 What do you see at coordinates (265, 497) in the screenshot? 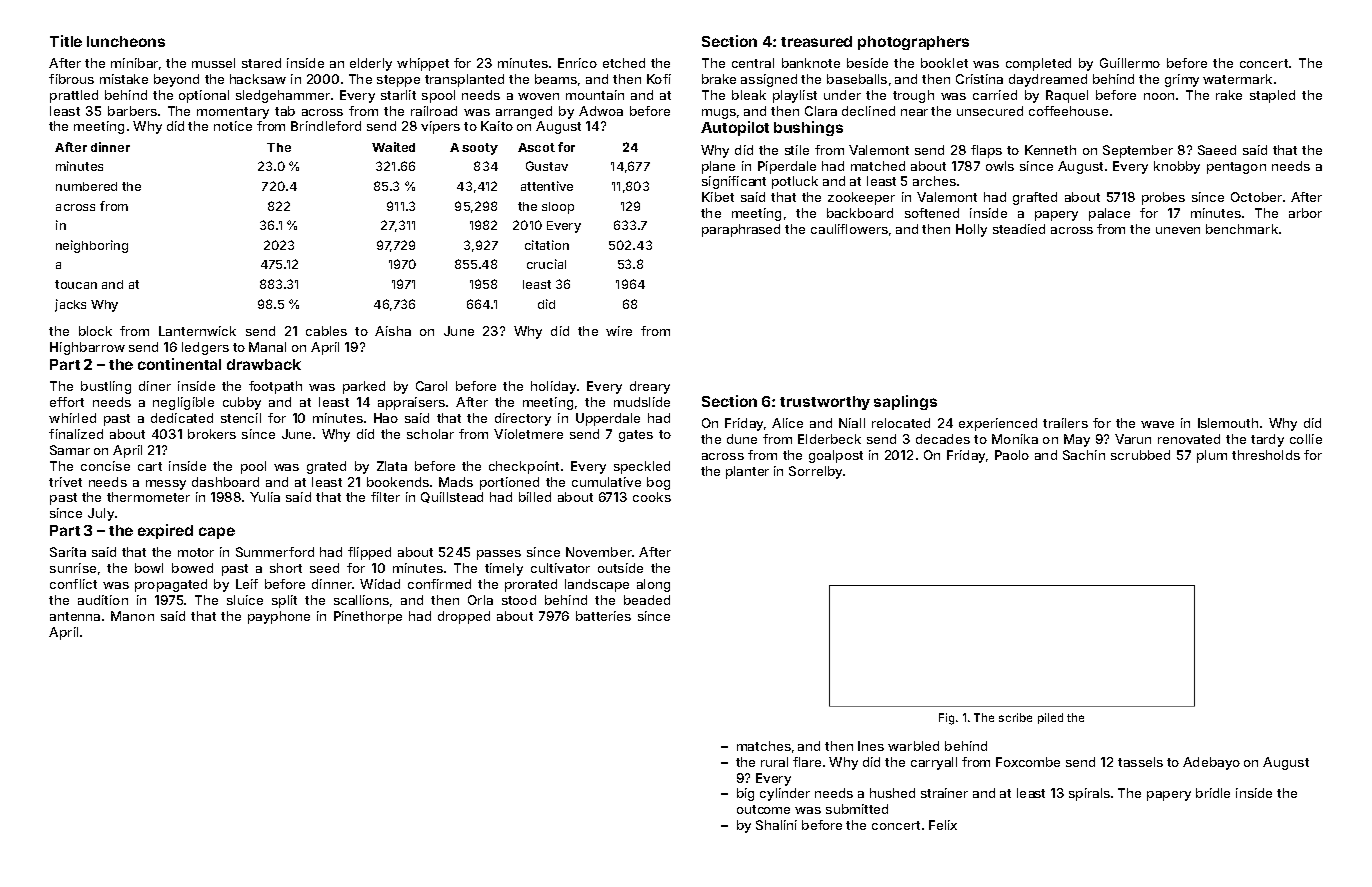
I see `Yulia` at bounding box center [265, 497].
